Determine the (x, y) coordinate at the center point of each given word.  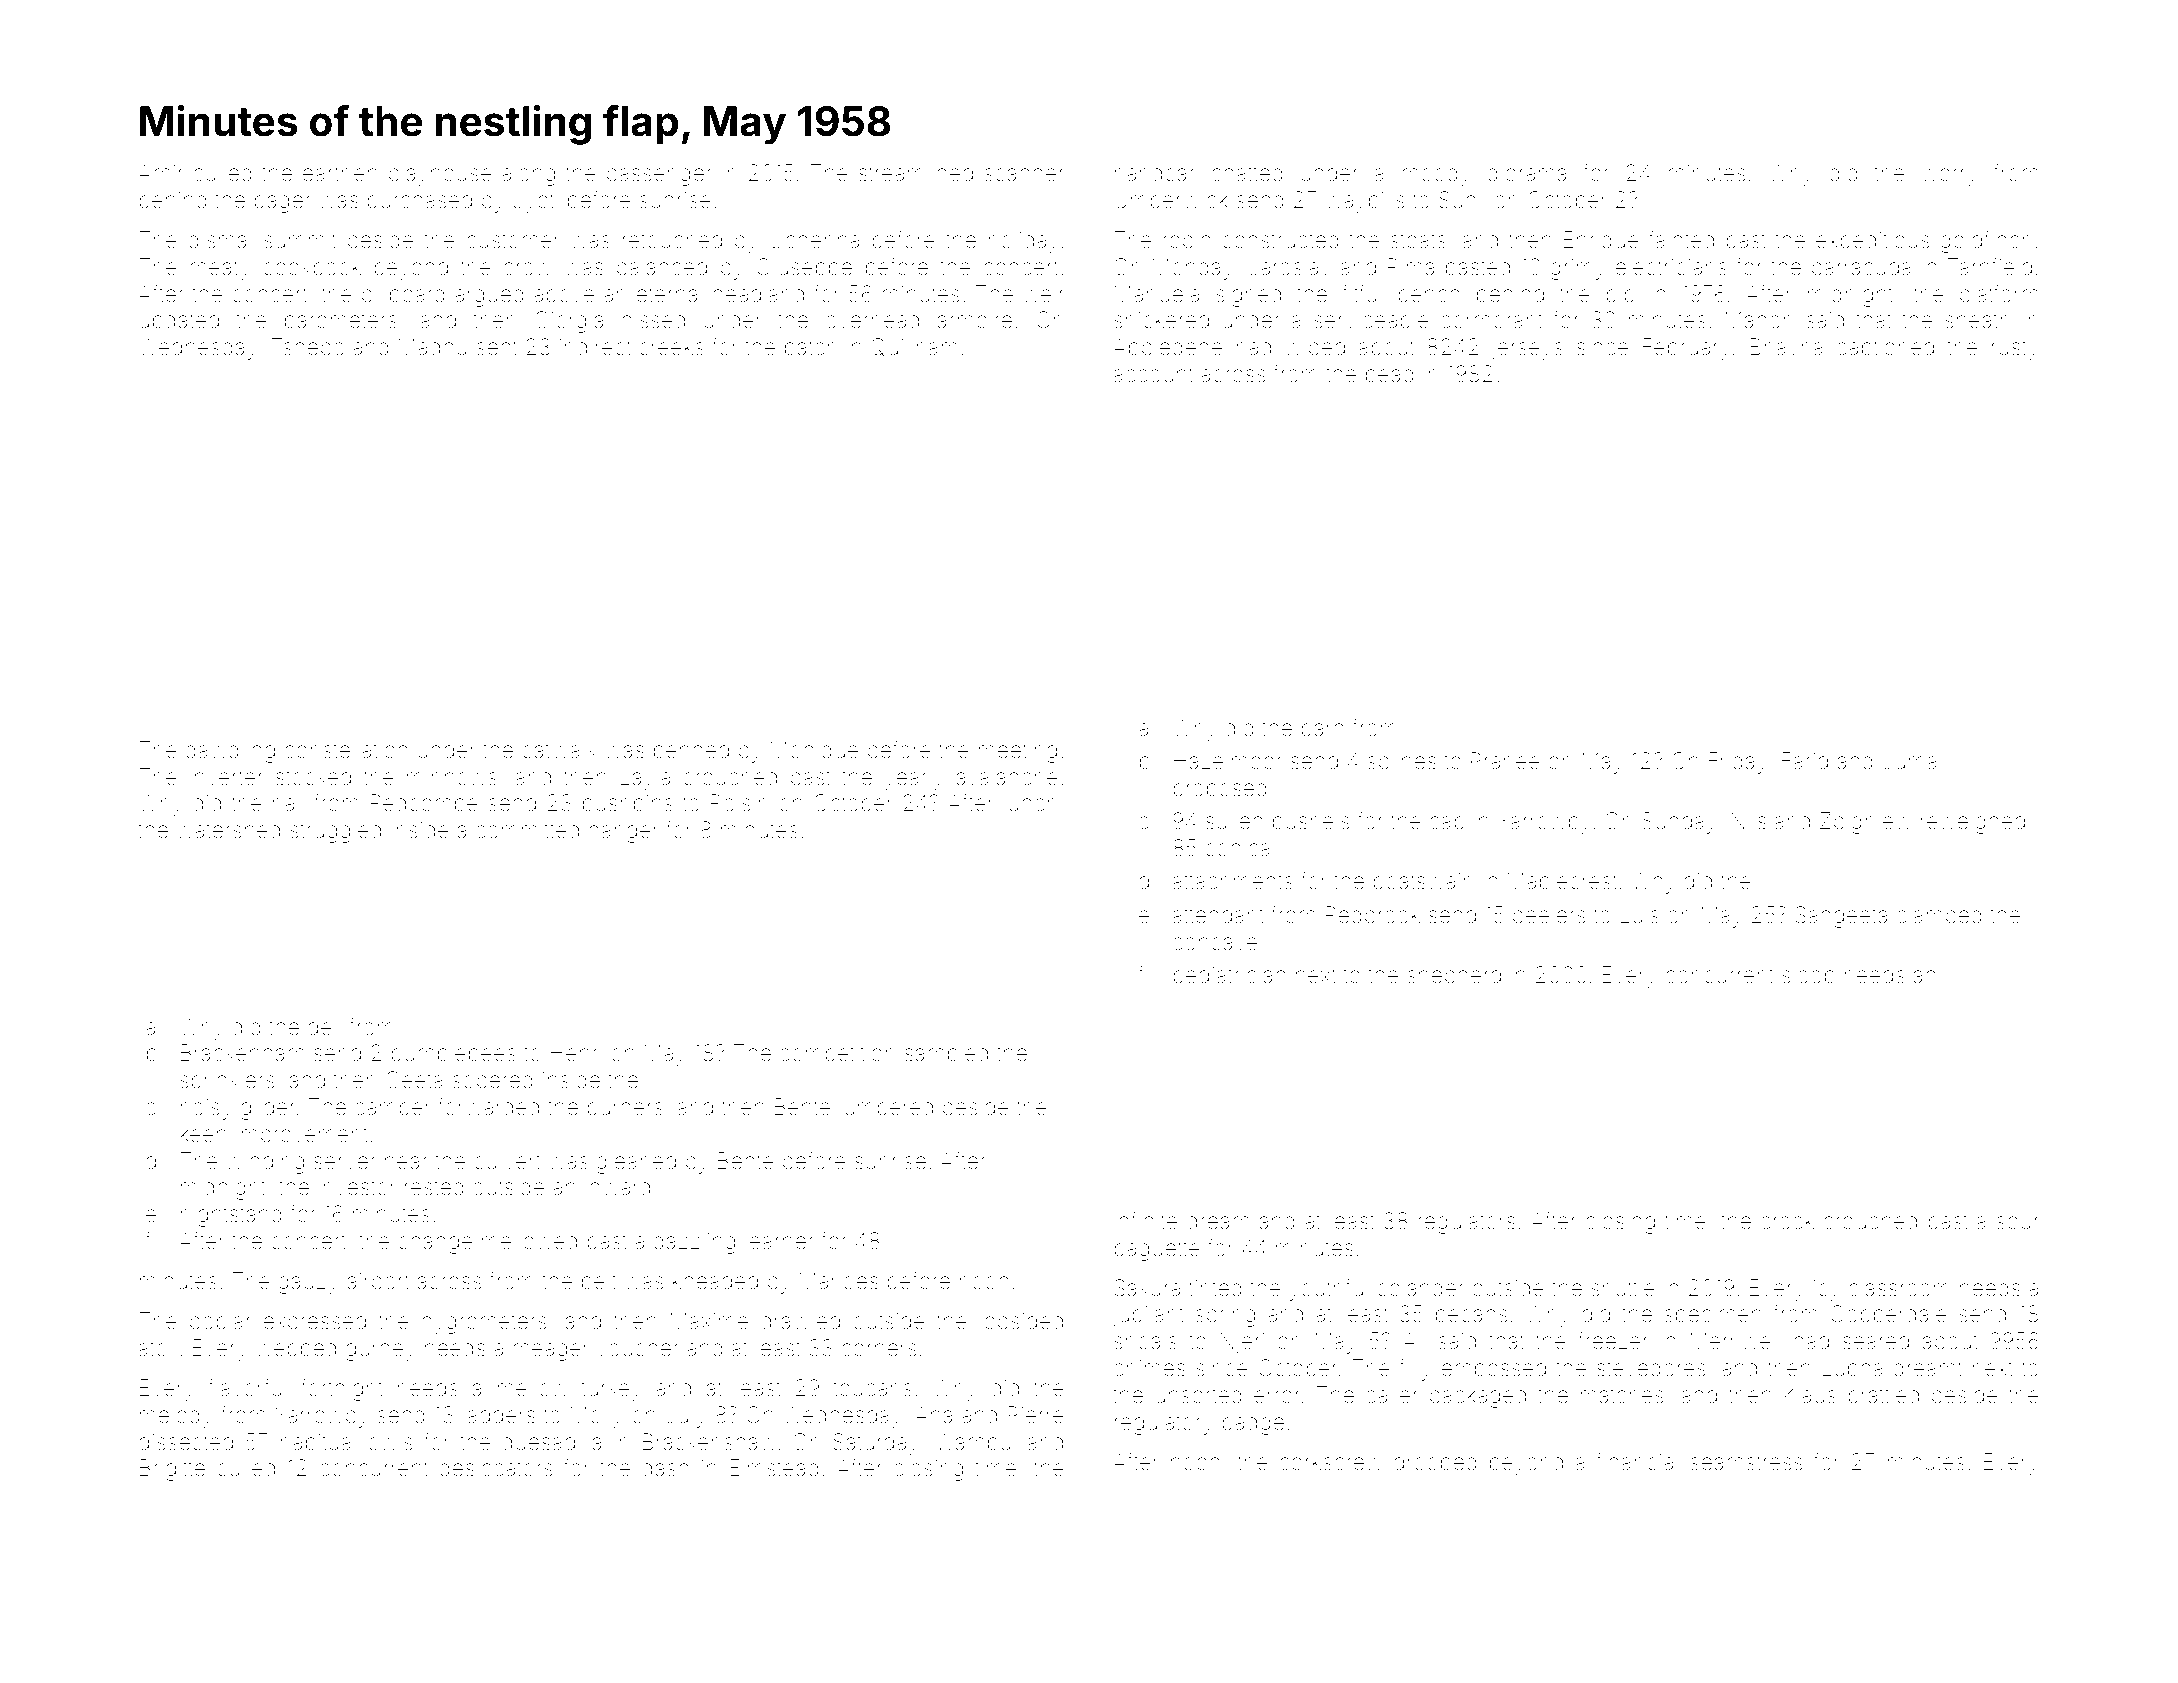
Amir (160, 172)
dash (665, 1468)
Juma (1909, 761)
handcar (1155, 173)
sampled (946, 1055)
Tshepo (308, 349)
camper (393, 1110)
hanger (624, 832)
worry (1949, 177)
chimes (1149, 1368)
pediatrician (1230, 977)
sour (2017, 1223)
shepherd (1454, 977)
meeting (1018, 752)
